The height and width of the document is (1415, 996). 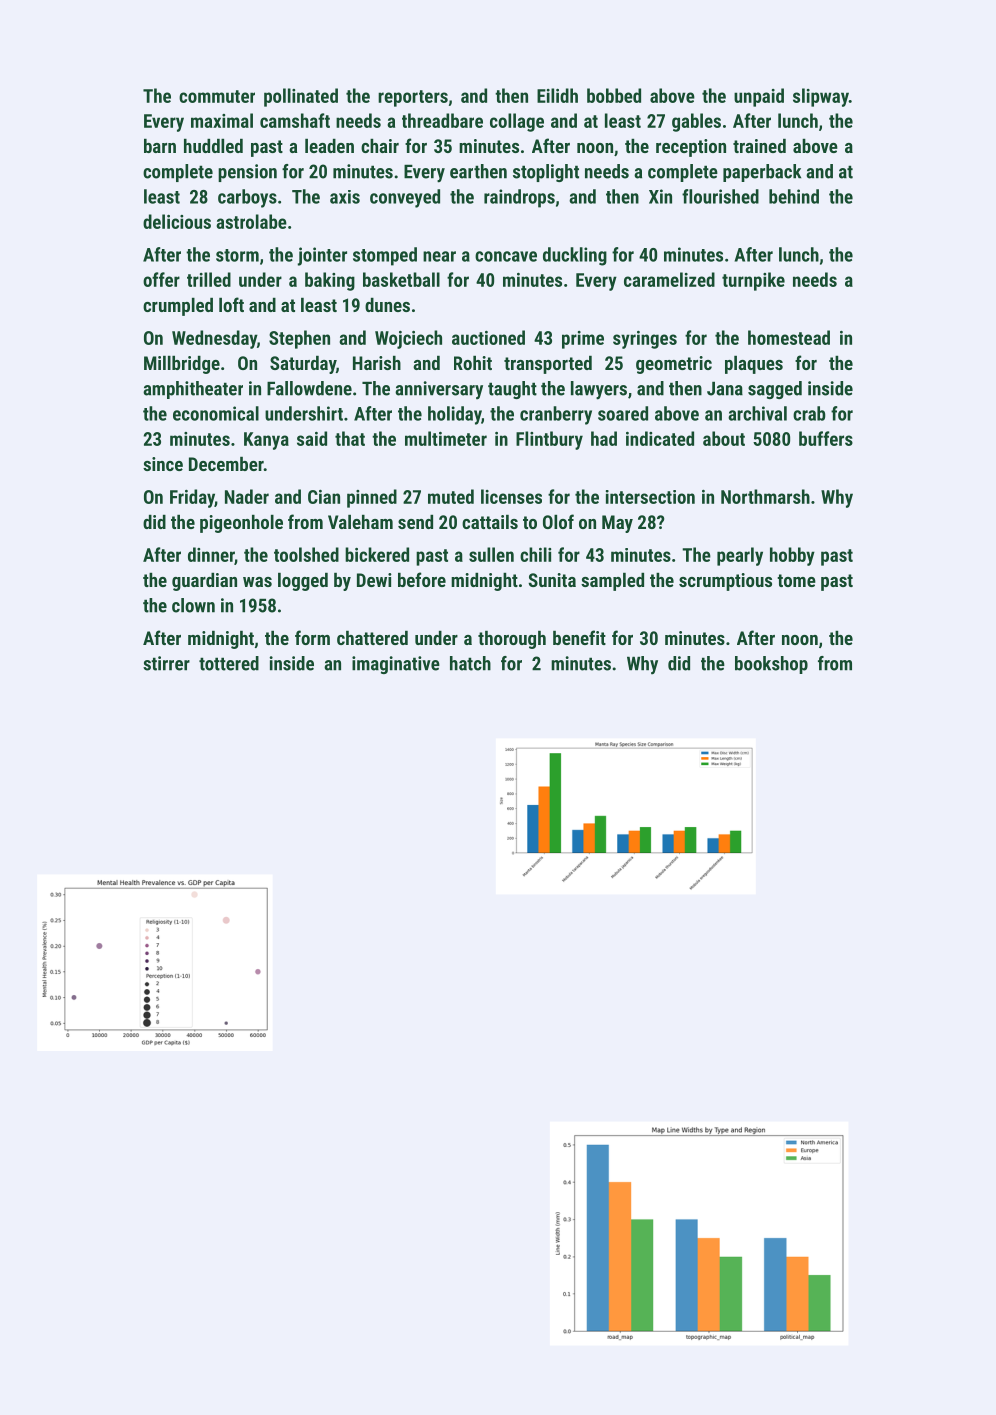 I want to click on Nader, so click(x=247, y=496).
